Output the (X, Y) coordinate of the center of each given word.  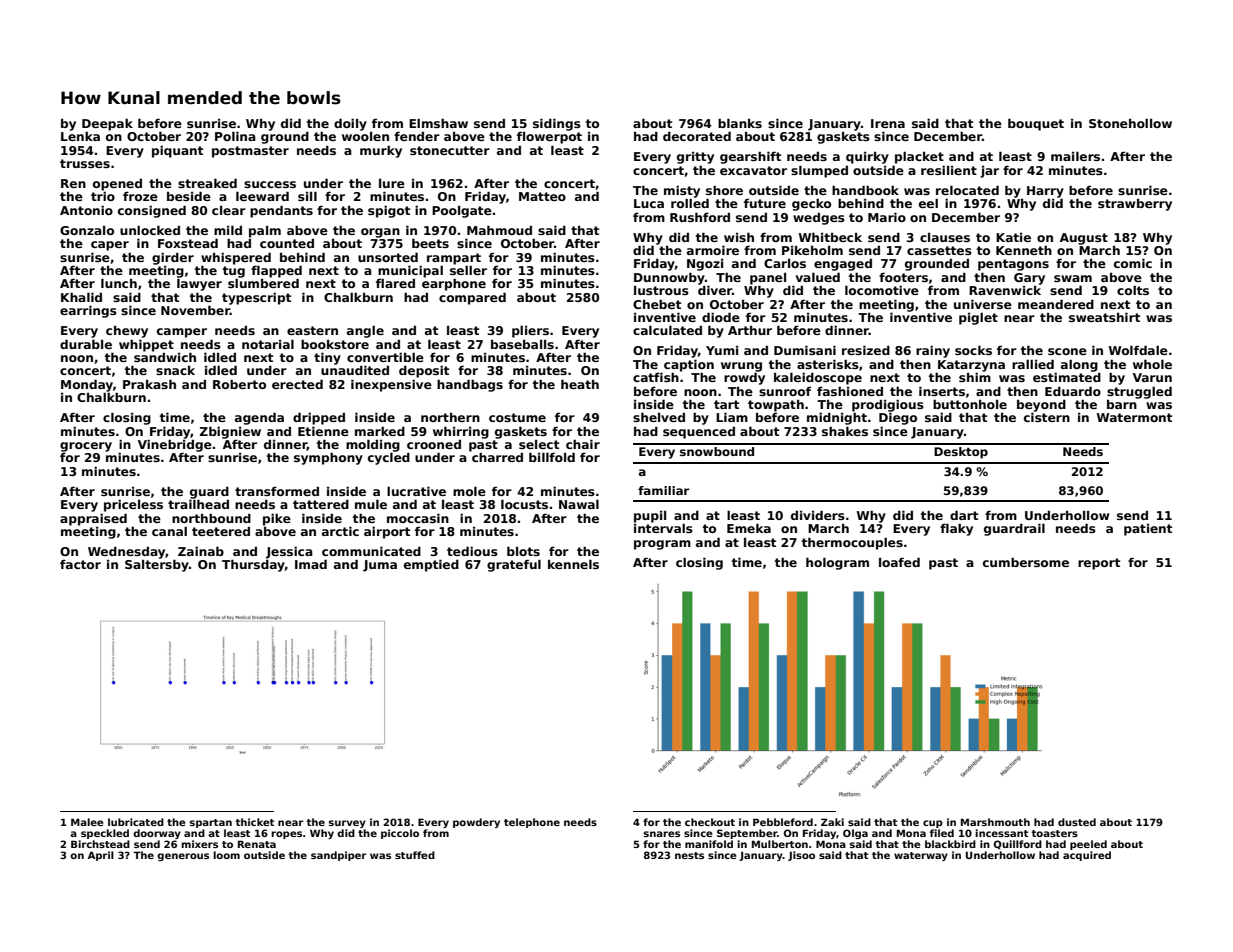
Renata (257, 844)
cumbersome (1026, 562)
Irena (888, 123)
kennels (573, 564)
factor (80, 564)
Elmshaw (438, 123)
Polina (235, 136)
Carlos (785, 263)
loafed (899, 562)
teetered (221, 531)
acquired (1087, 856)
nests (689, 855)
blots (523, 551)
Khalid (81, 297)
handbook (865, 190)
